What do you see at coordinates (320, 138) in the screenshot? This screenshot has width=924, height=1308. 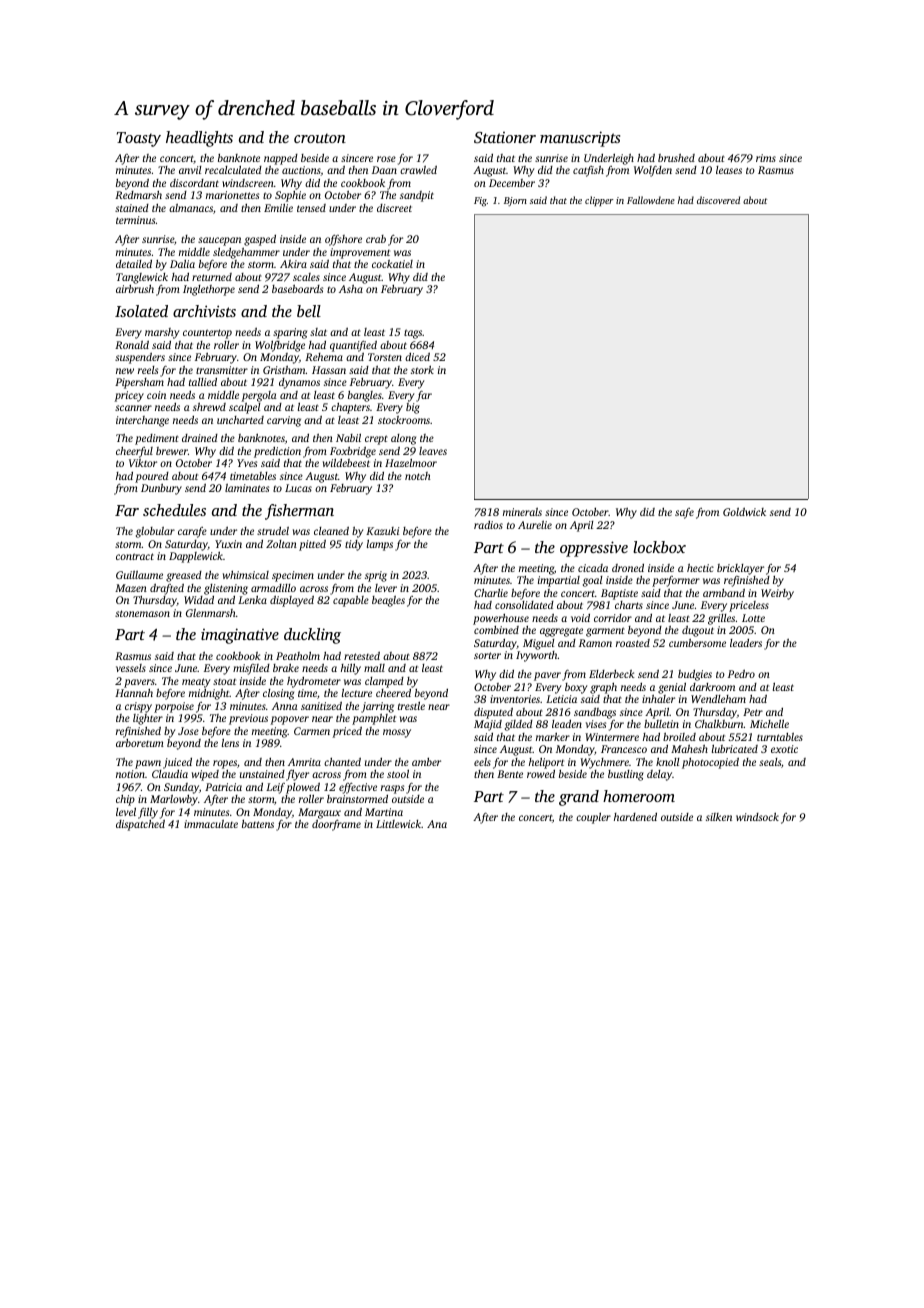 I see `crouton` at bounding box center [320, 138].
